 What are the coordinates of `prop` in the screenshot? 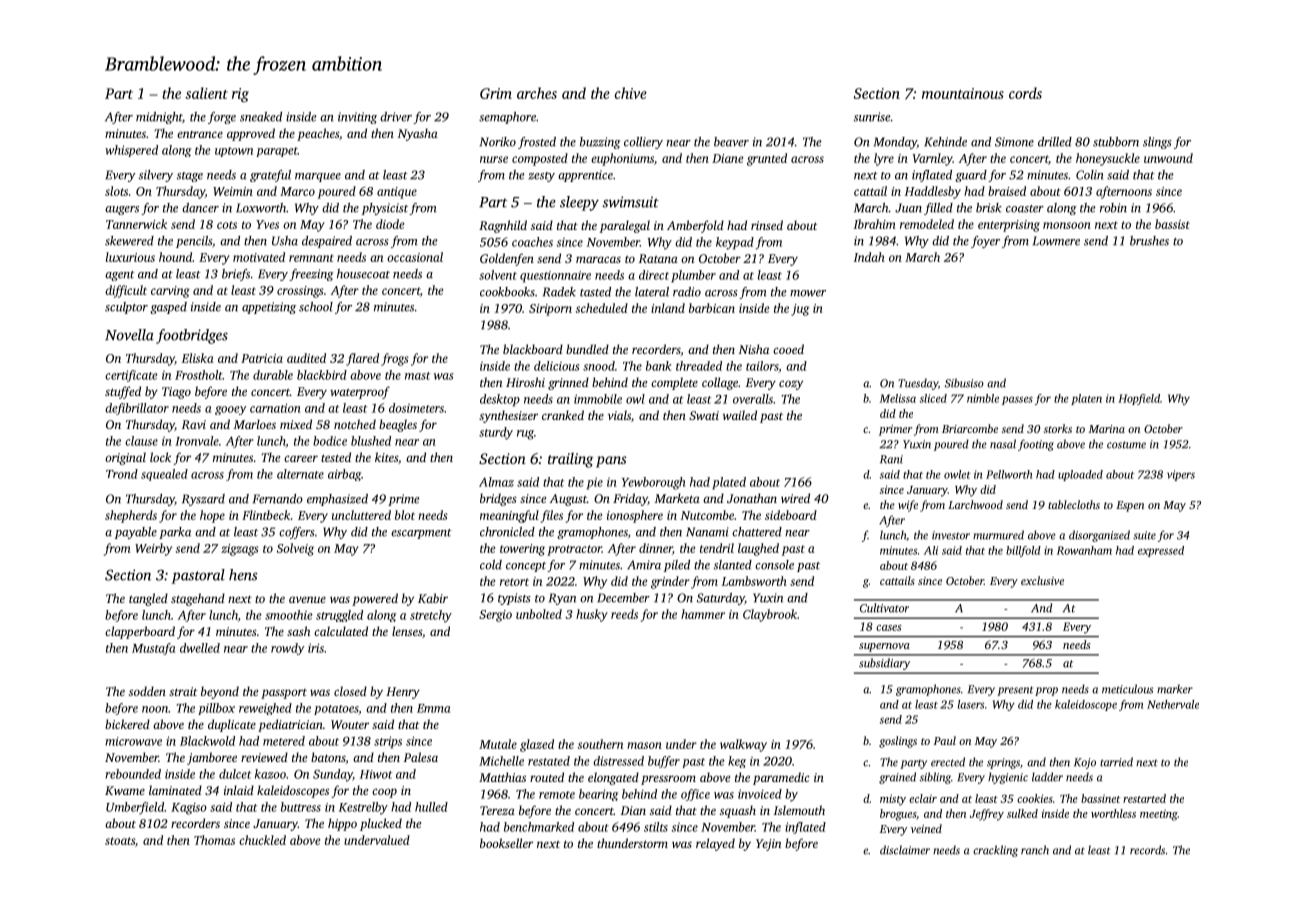 It's located at (1046, 691).
